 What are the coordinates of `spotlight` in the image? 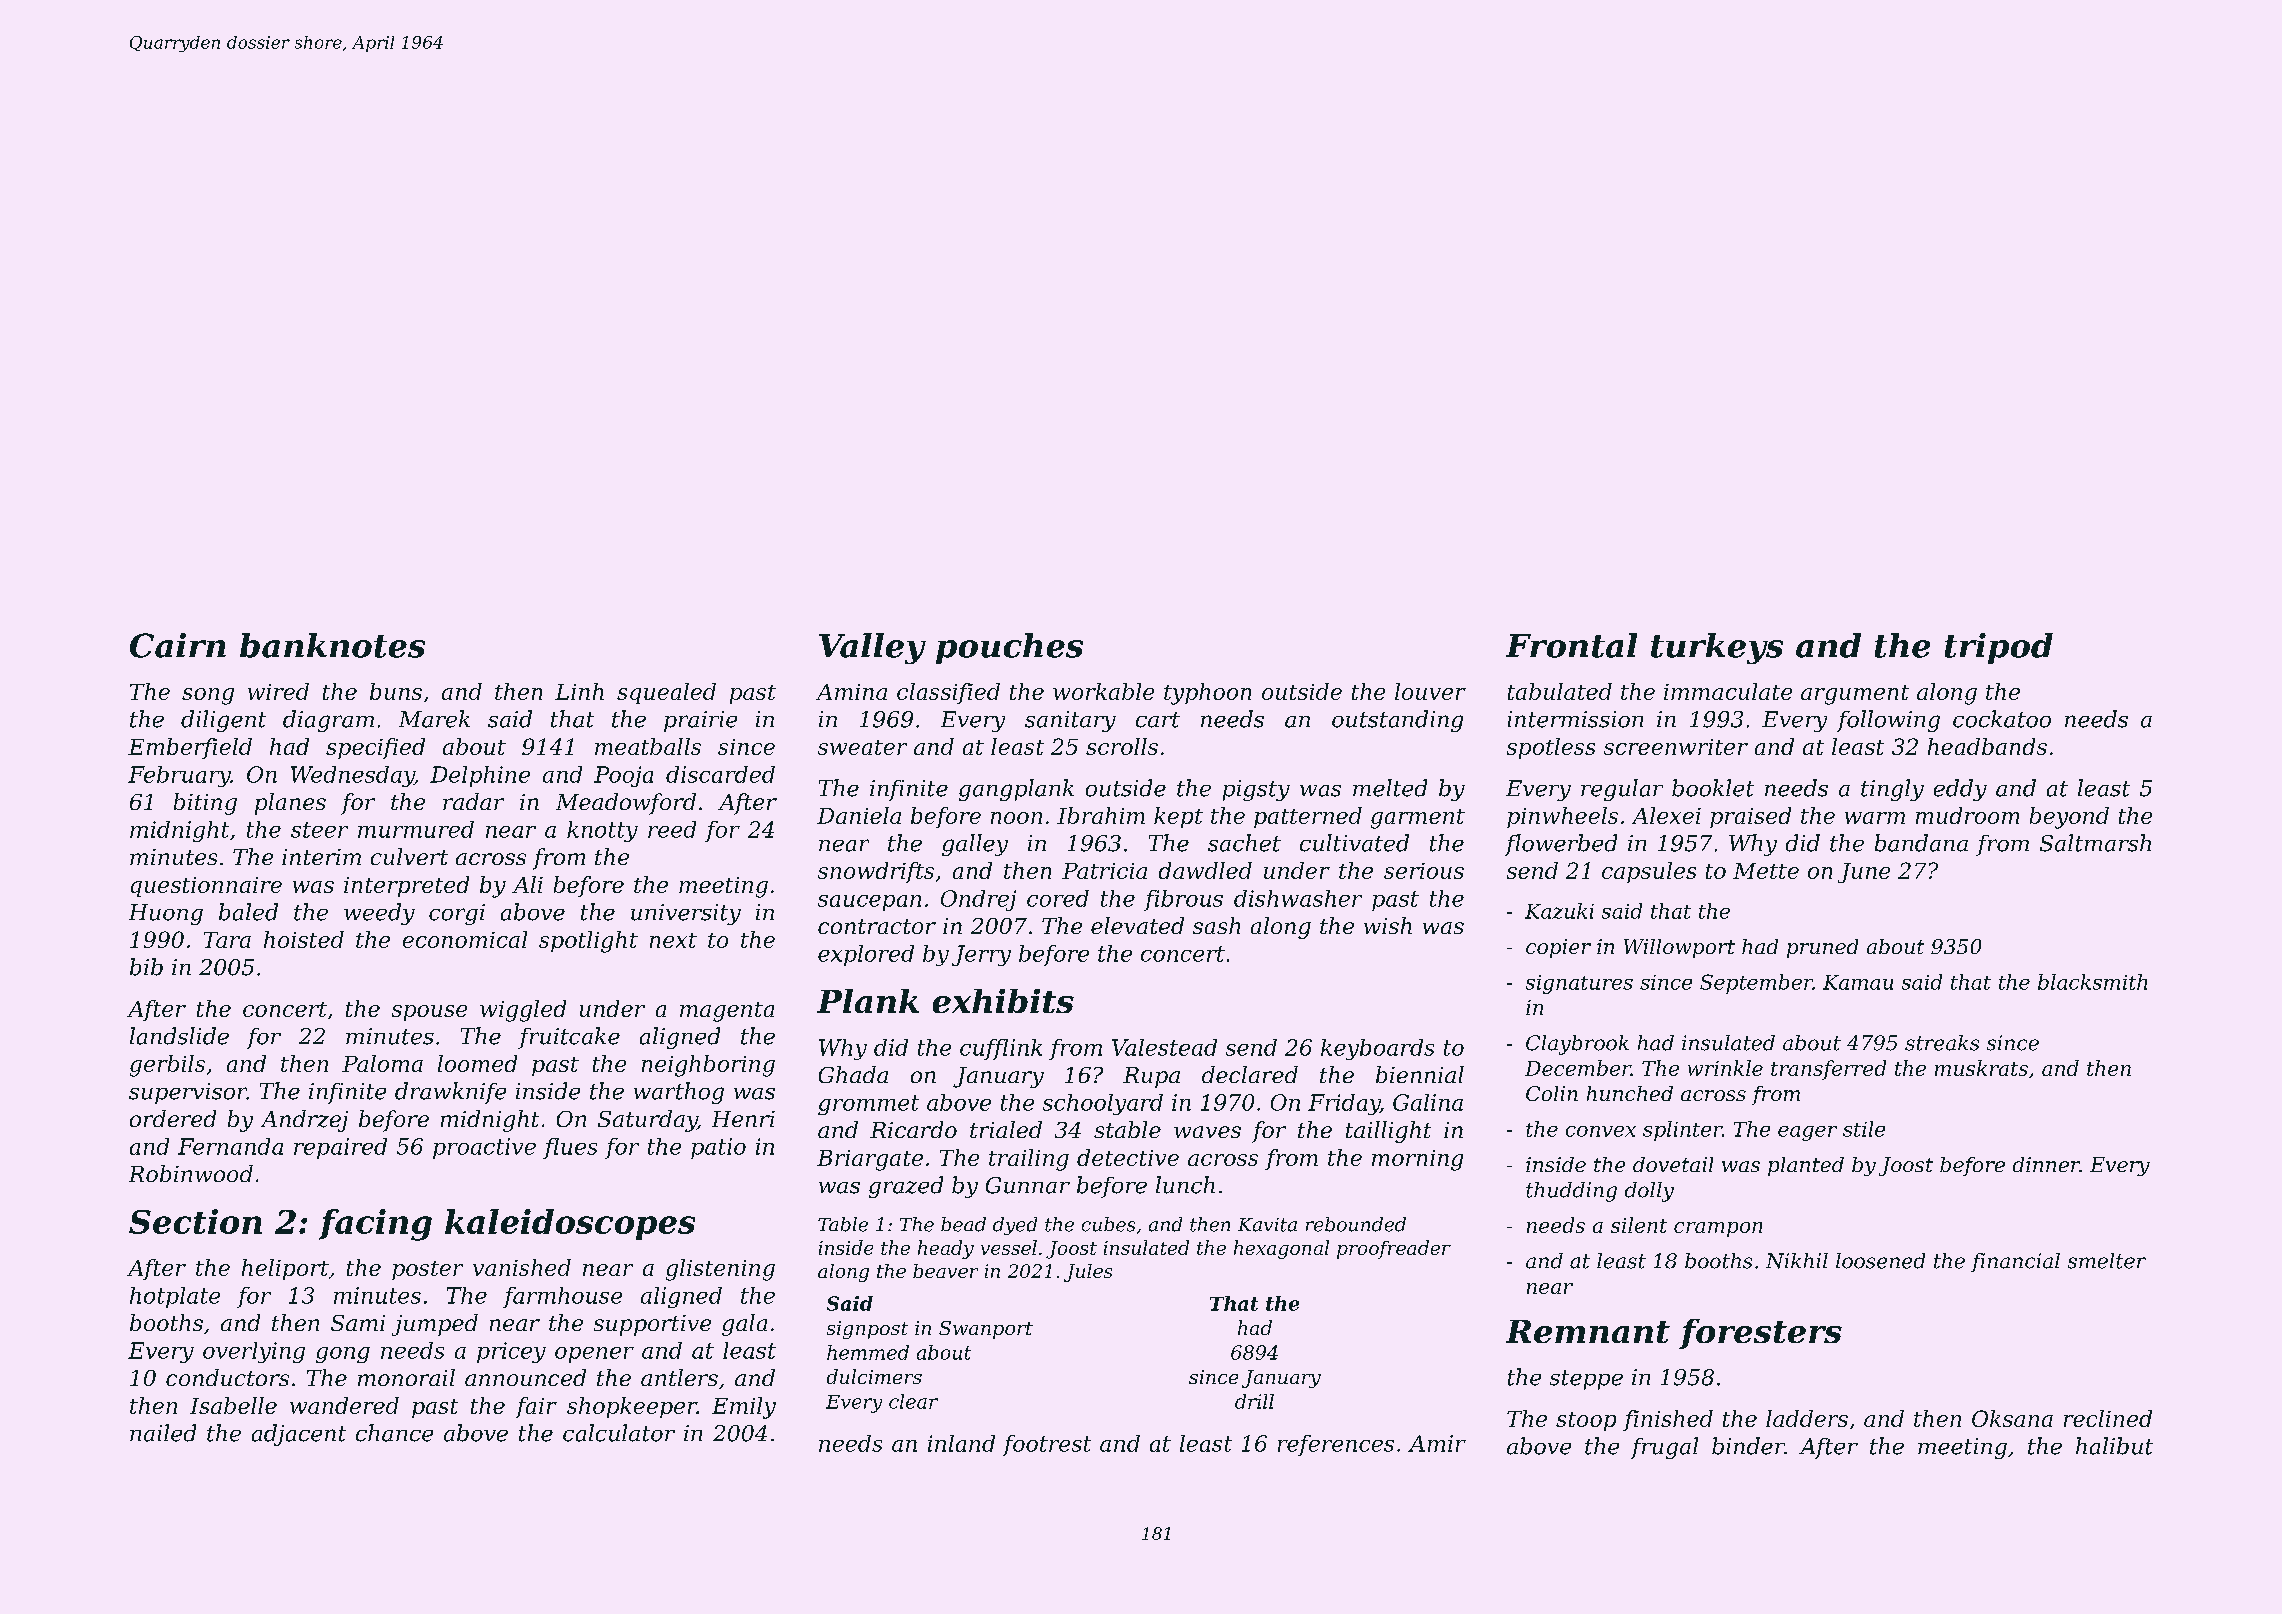 It's located at (588, 942).
